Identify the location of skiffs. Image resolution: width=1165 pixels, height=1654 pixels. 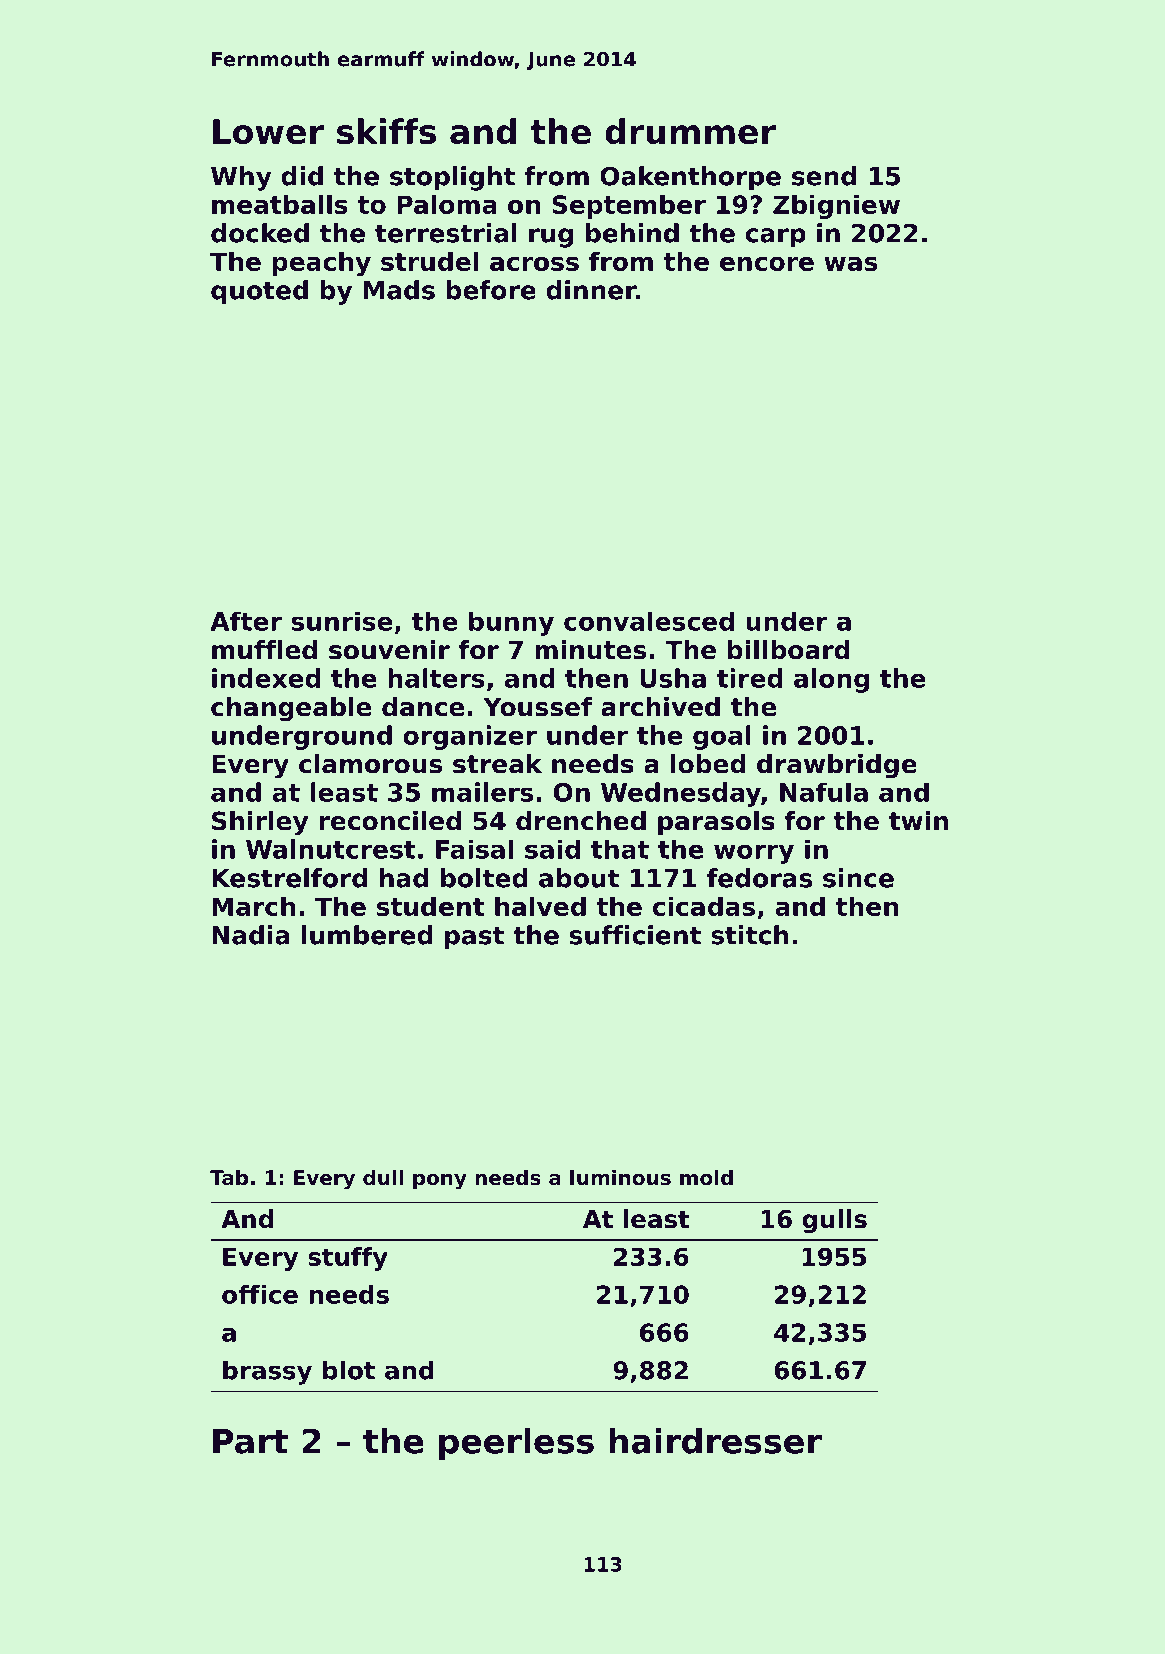
(386, 131).
